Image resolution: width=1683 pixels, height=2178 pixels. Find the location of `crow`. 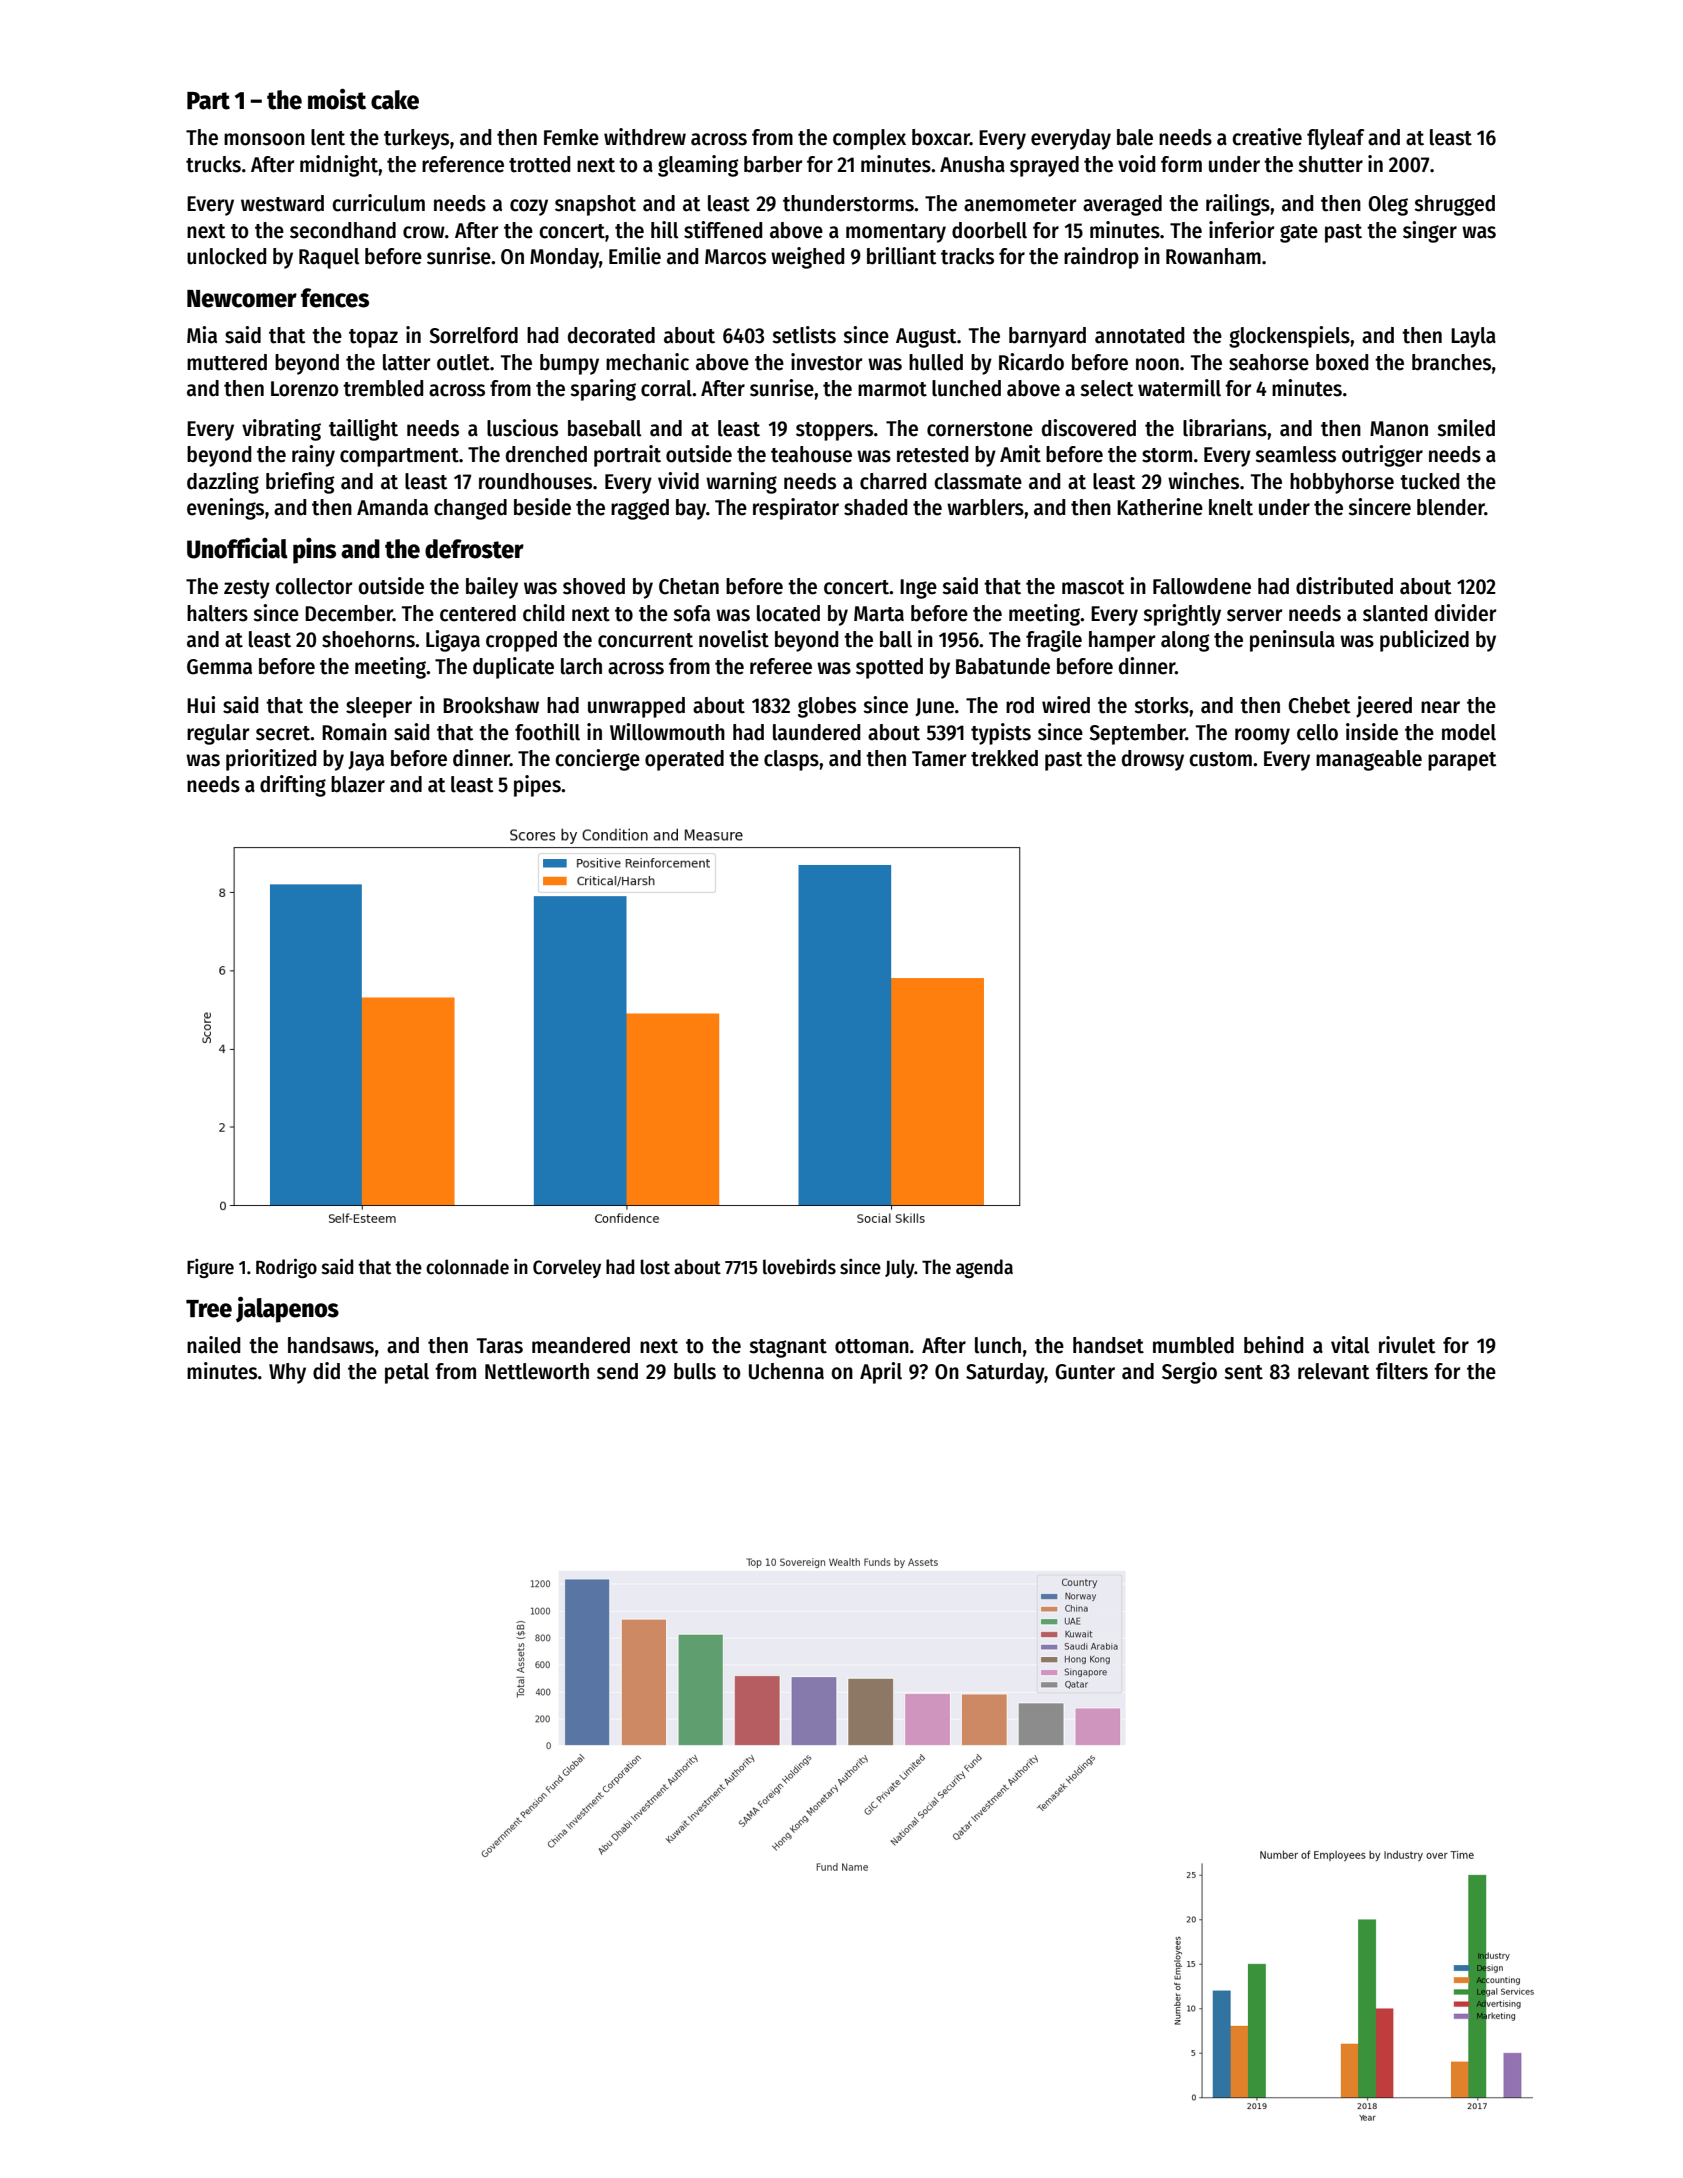

crow is located at coordinates (424, 232).
